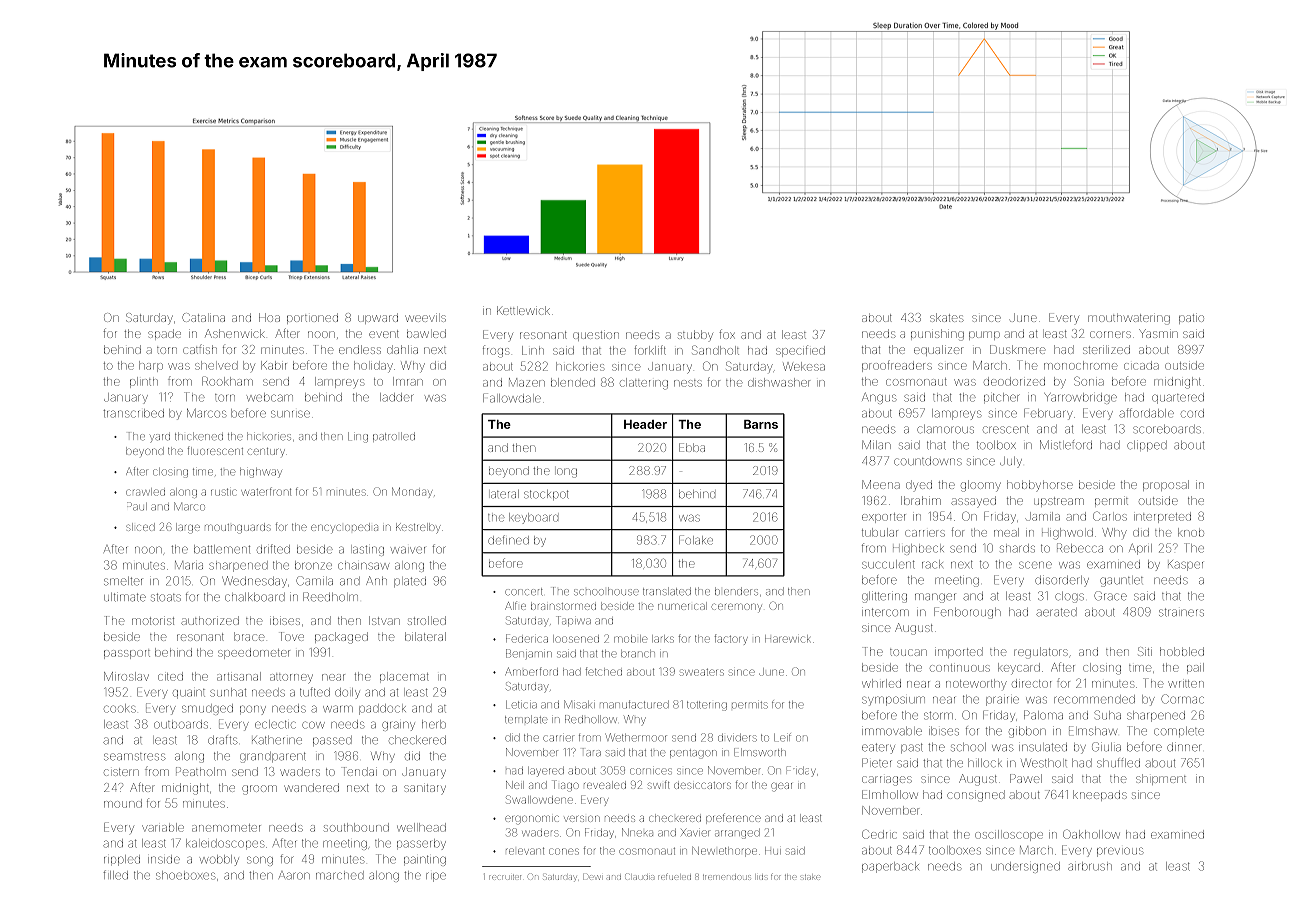 The width and height of the screenshot is (1308, 924). Describe the element at coordinates (1017, 349) in the screenshot. I see `Duskmere` at that location.
